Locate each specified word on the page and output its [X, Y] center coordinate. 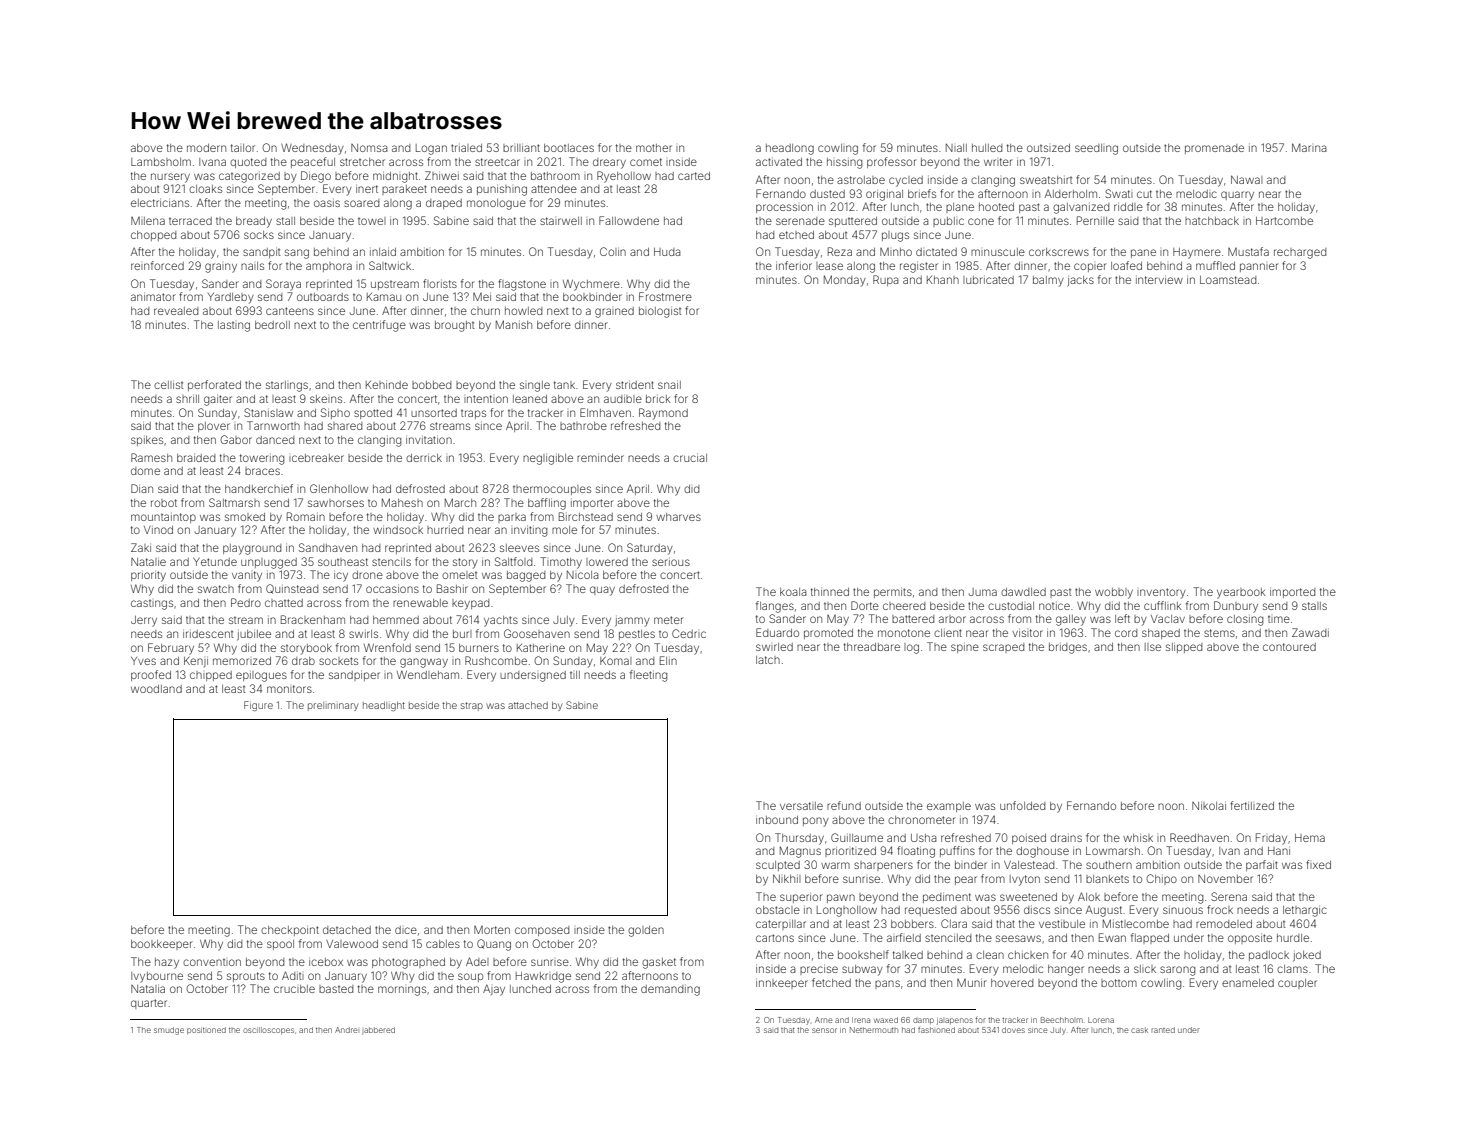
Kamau [384, 297]
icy [341, 577]
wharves [678, 517]
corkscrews [1059, 252]
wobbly [1114, 593]
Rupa [886, 280]
